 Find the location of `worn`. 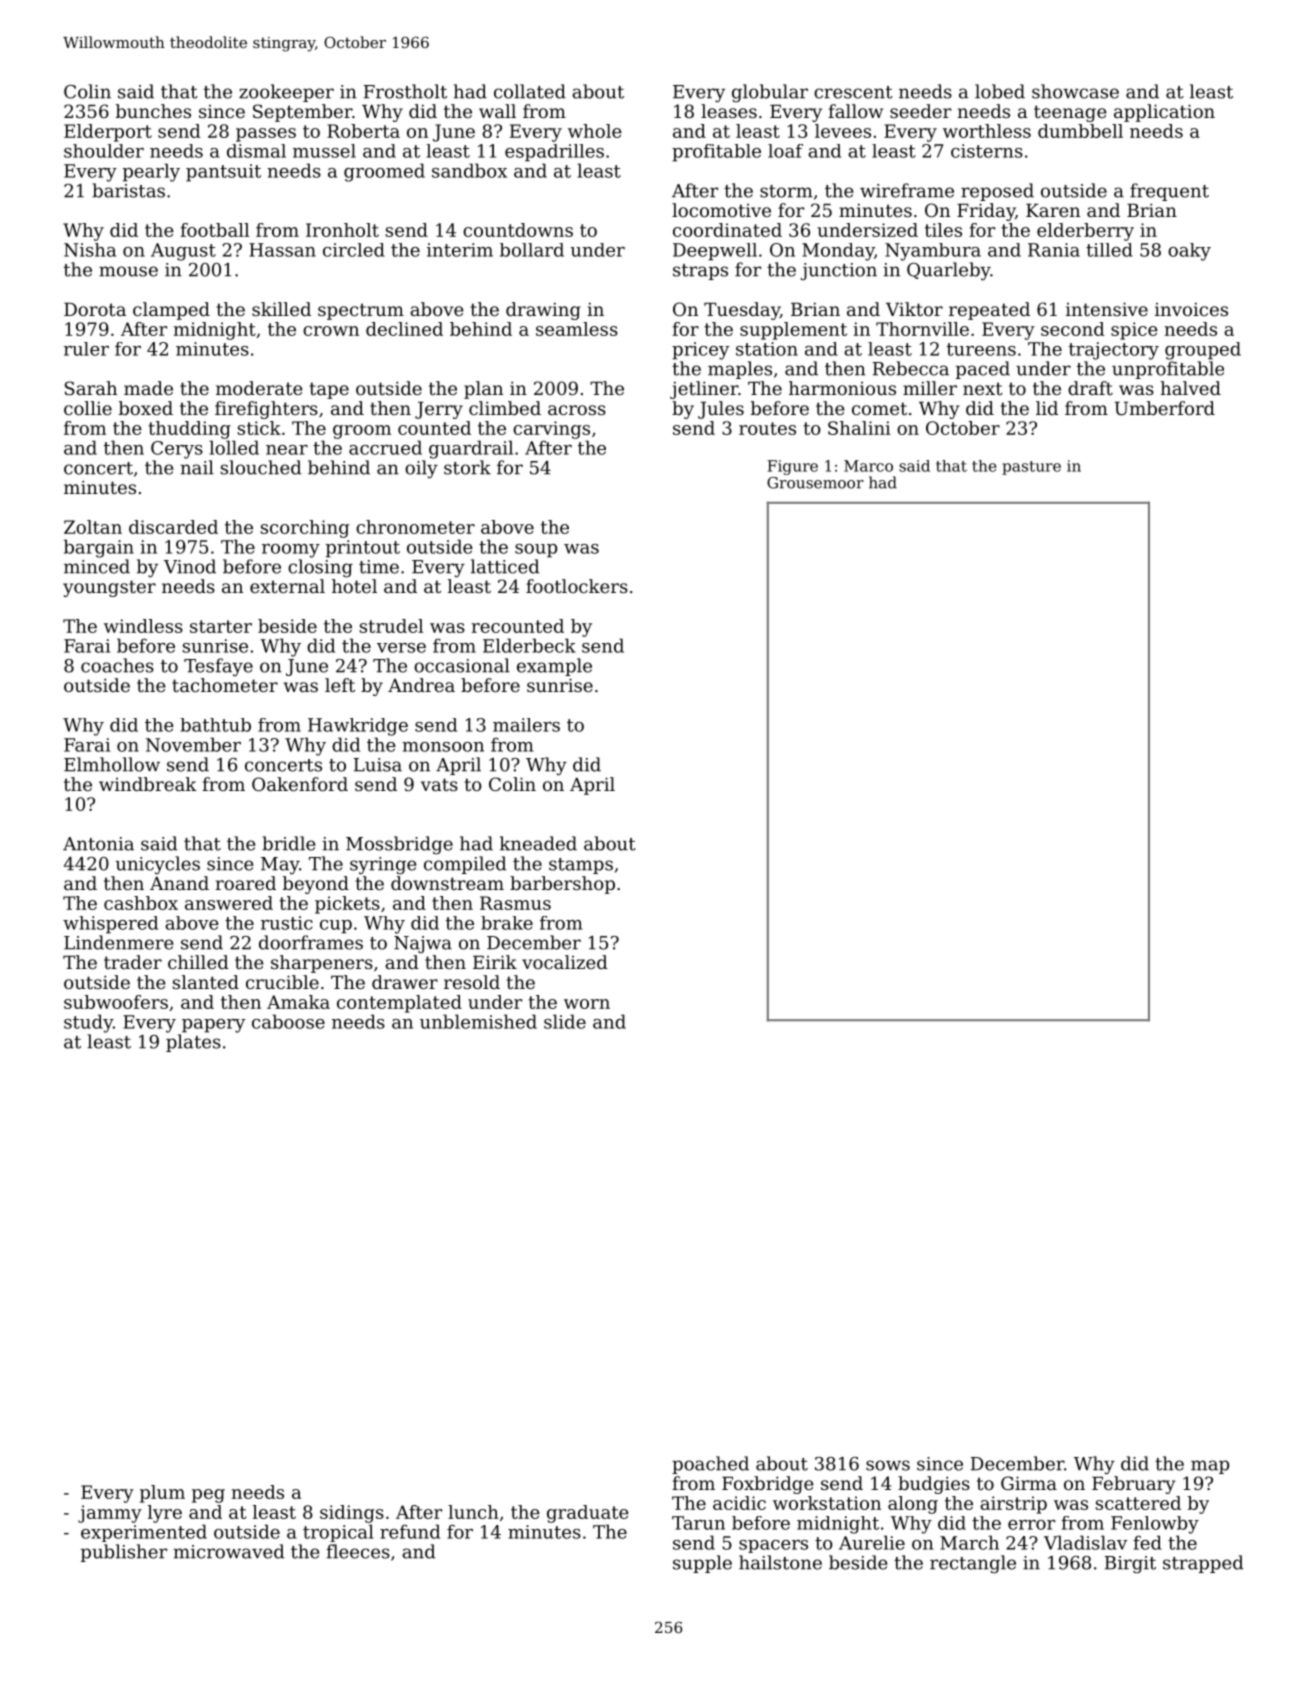

worn is located at coordinates (587, 1004).
